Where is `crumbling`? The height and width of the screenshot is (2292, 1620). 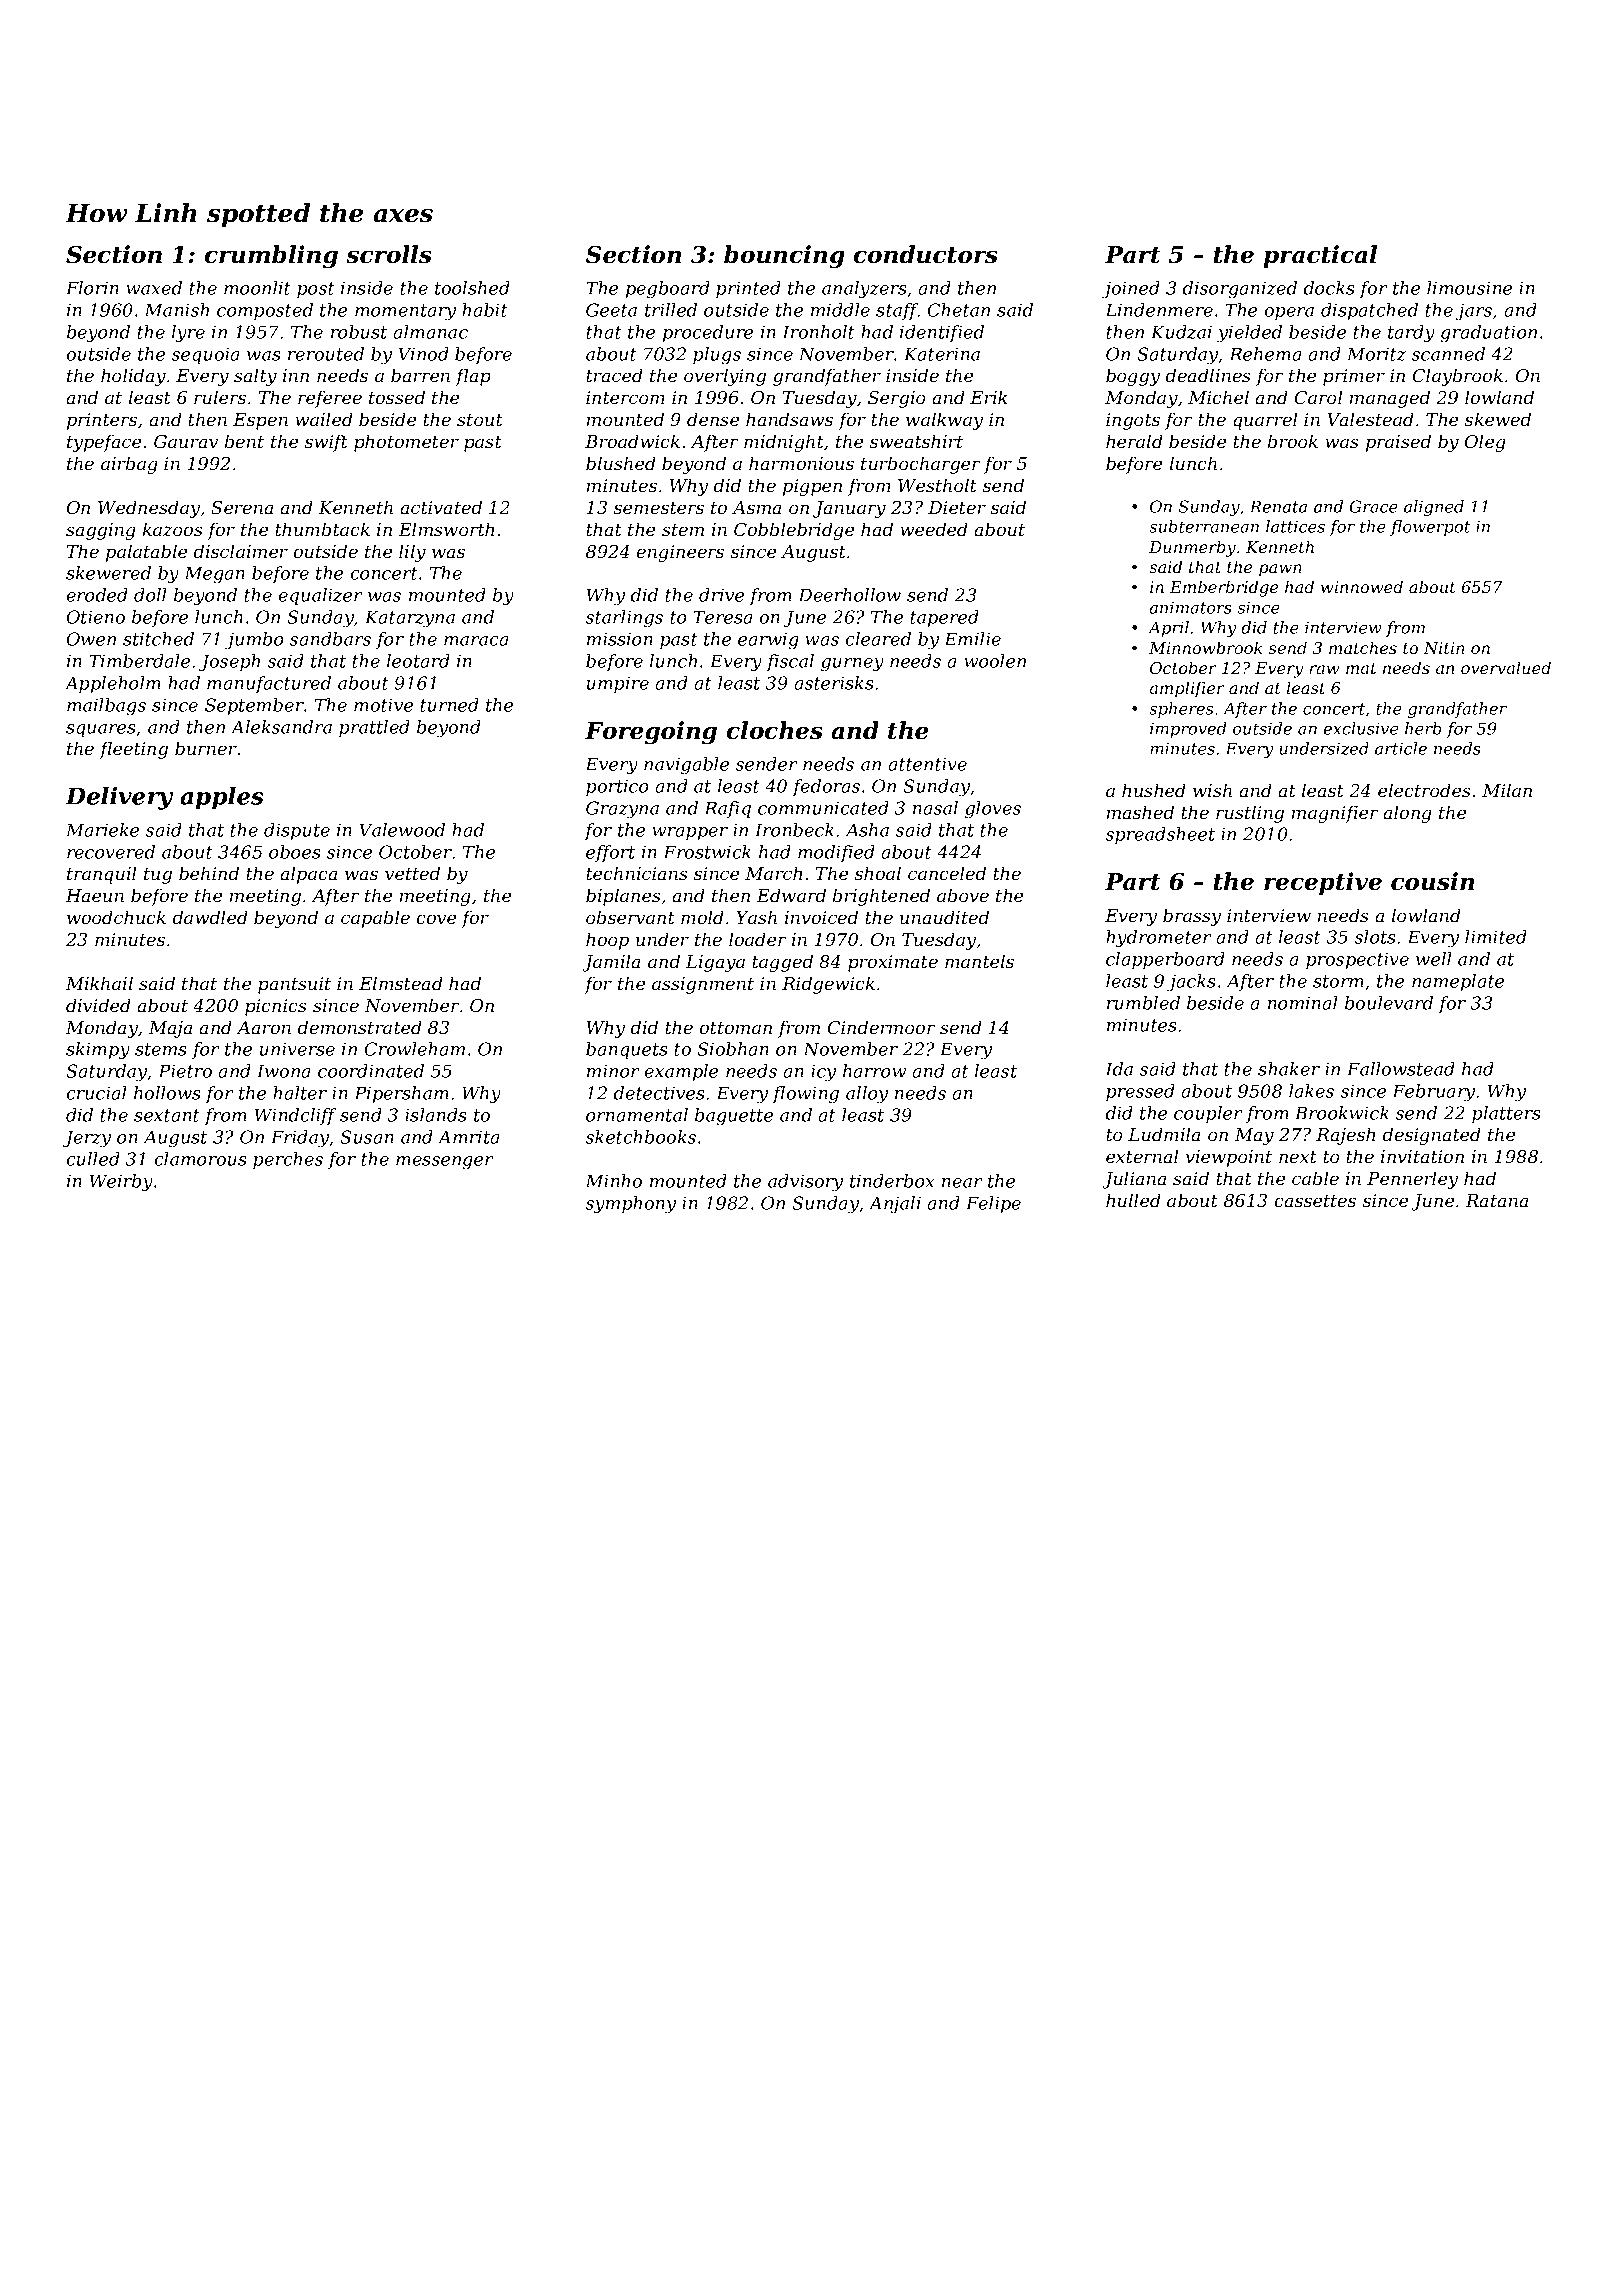 crumbling is located at coordinates (271, 256).
